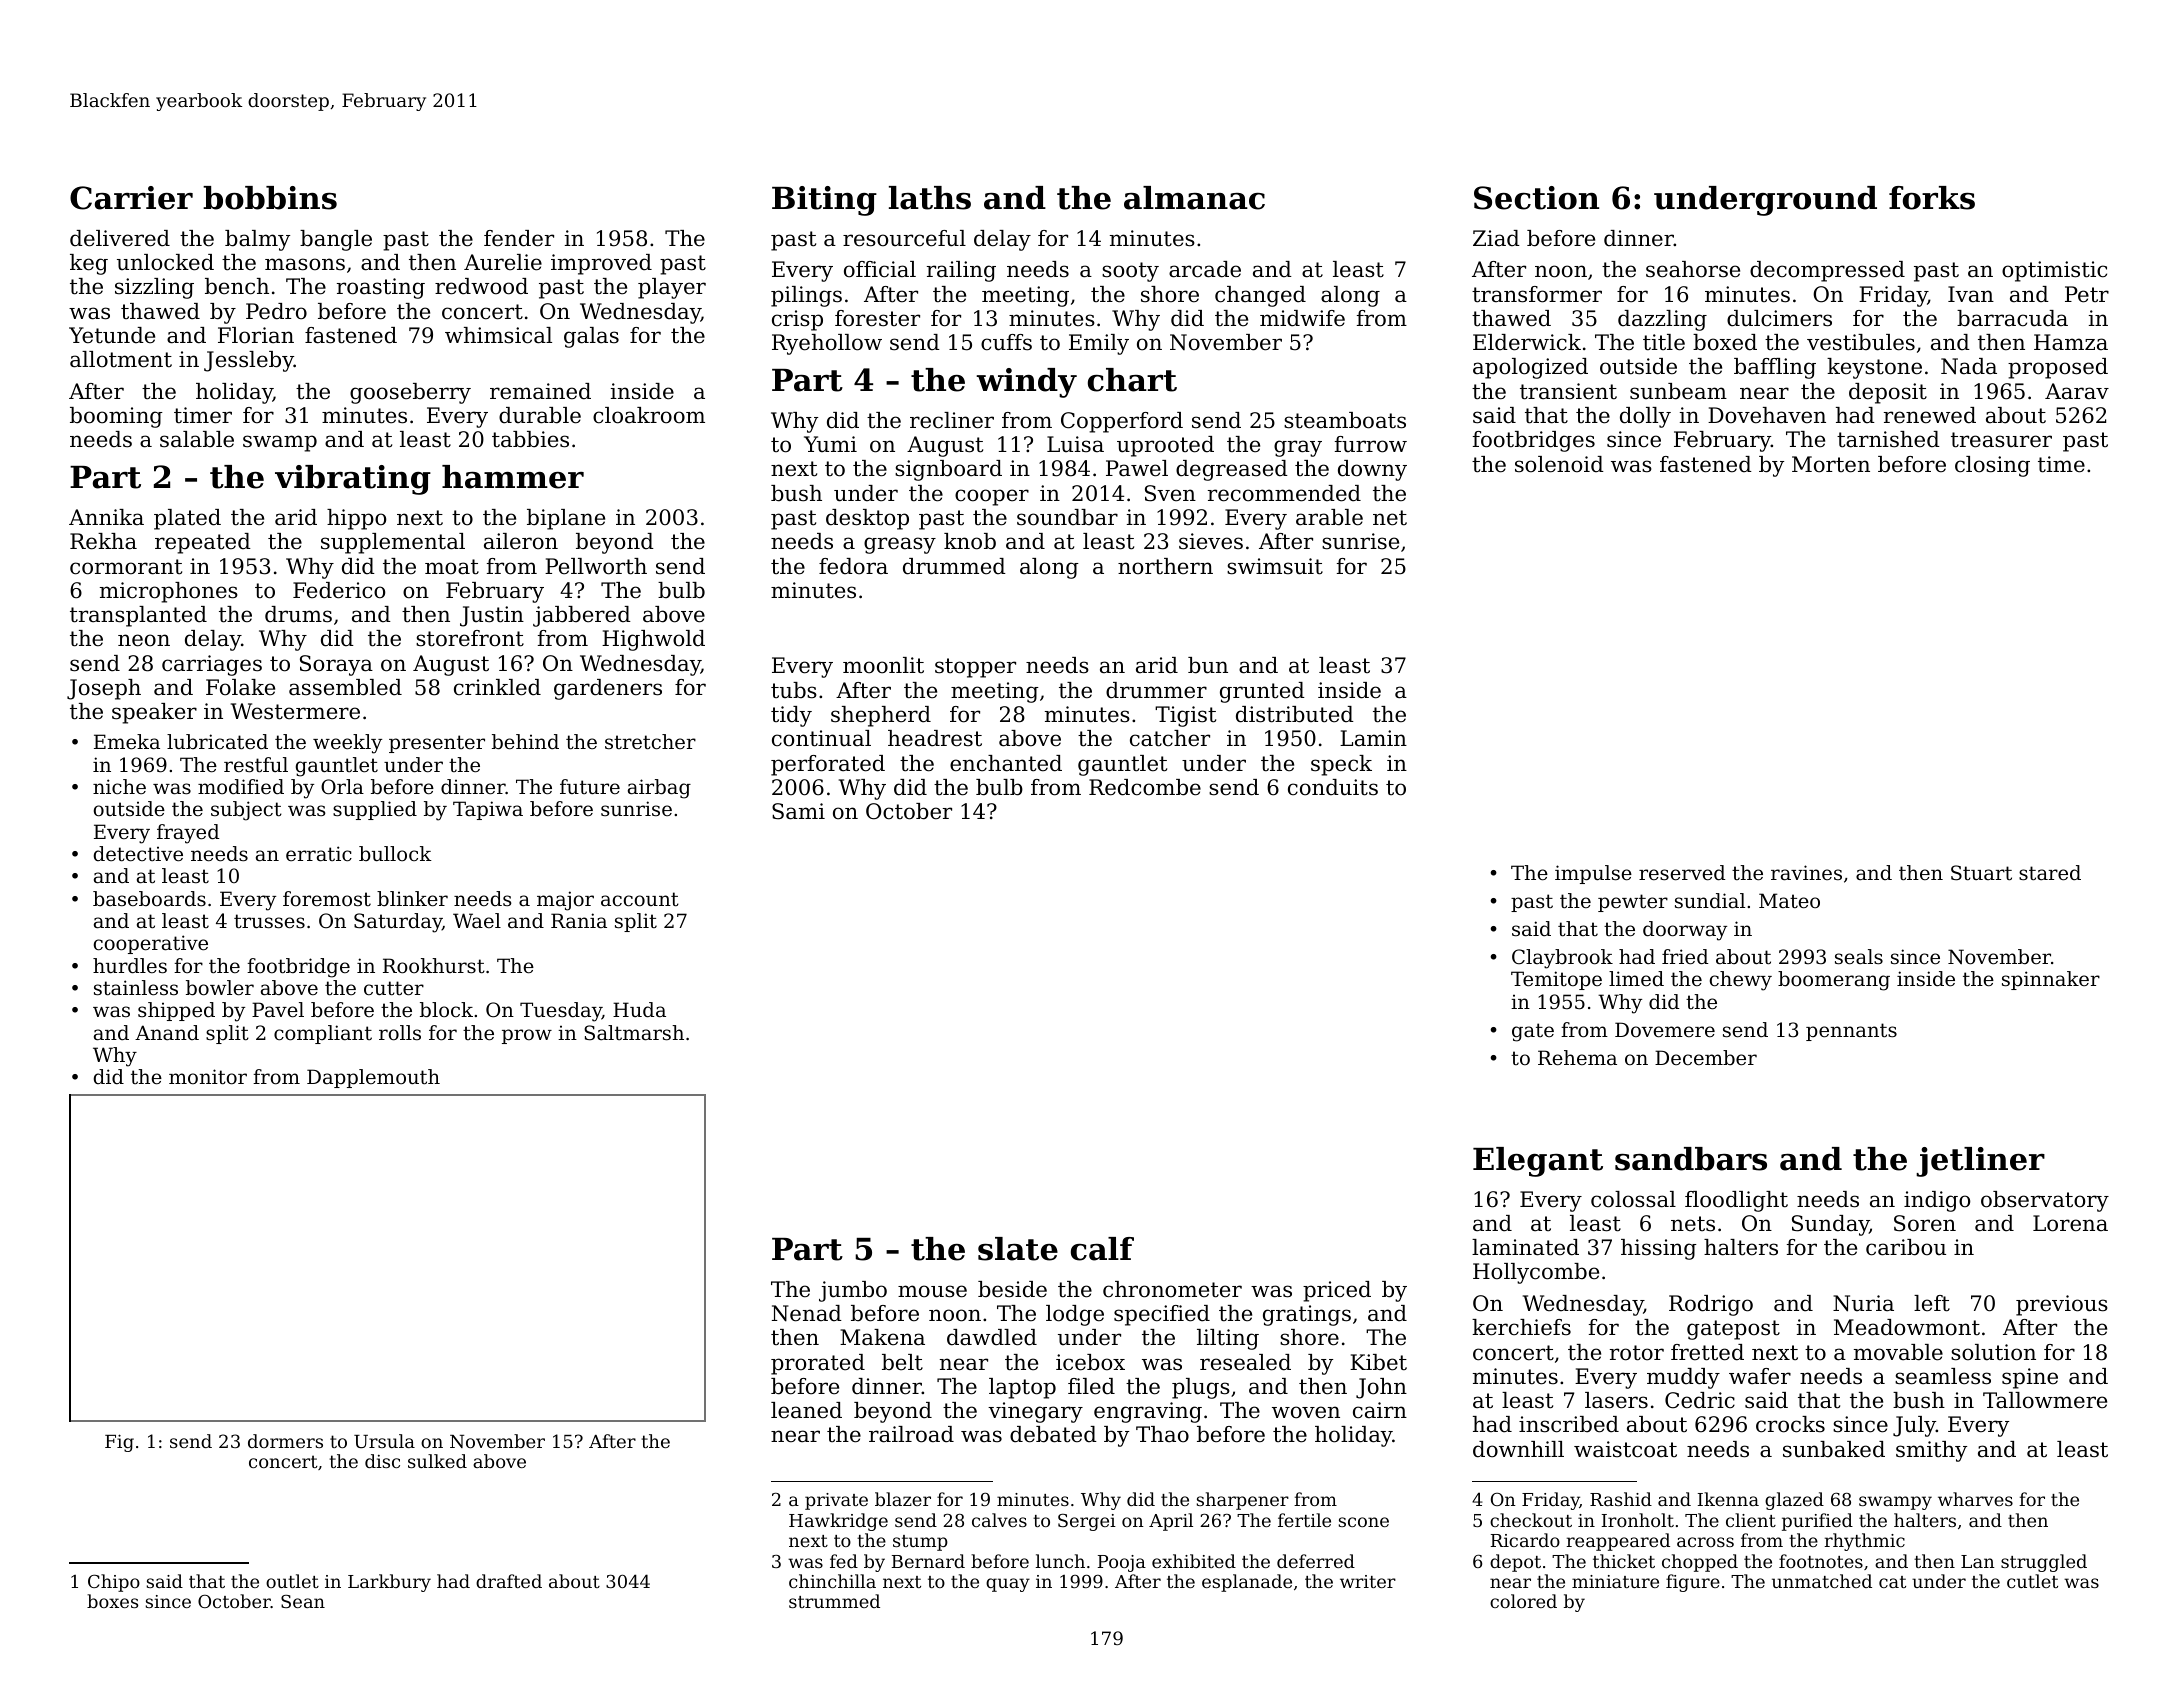 This page has height=1683, width=2178. Describe the element at coordinates (285, 1441) in the page. I see `dormers` at that location.
